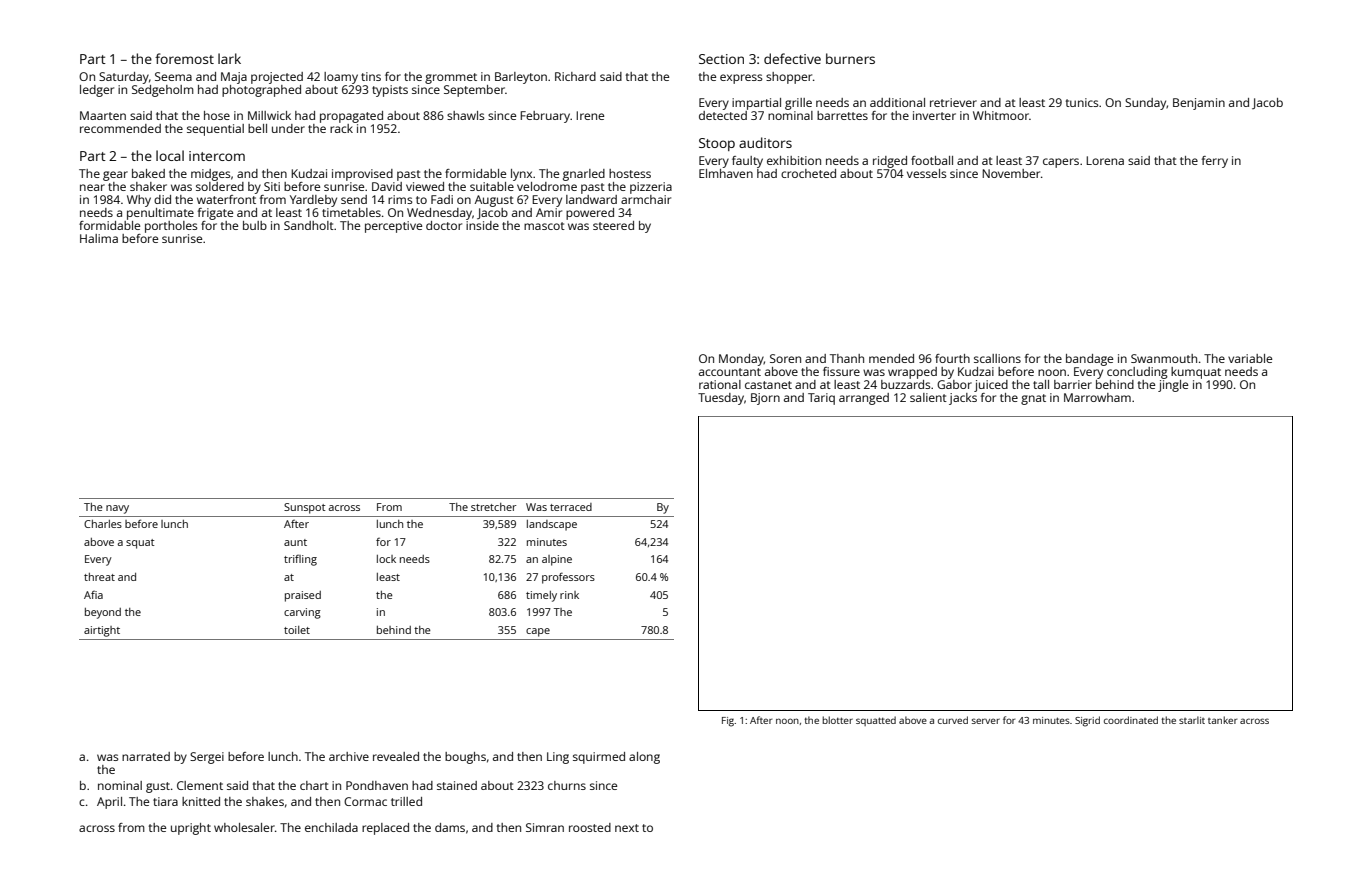  Describe the element at coordinates (146, 756) in the screenshot. I see `narrated` at that location.
